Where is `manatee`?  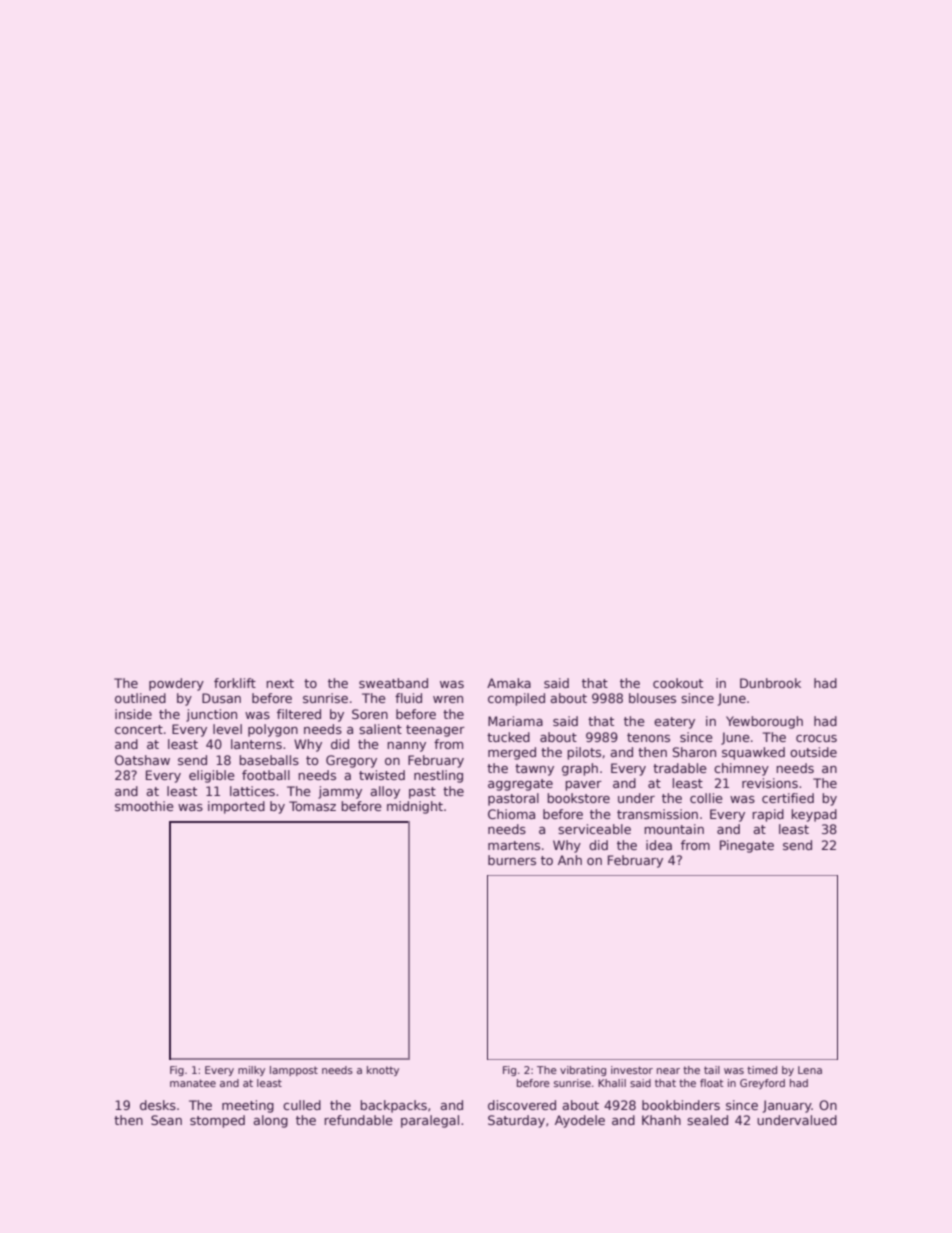 manatee is located at coordinates (193, 1083).
